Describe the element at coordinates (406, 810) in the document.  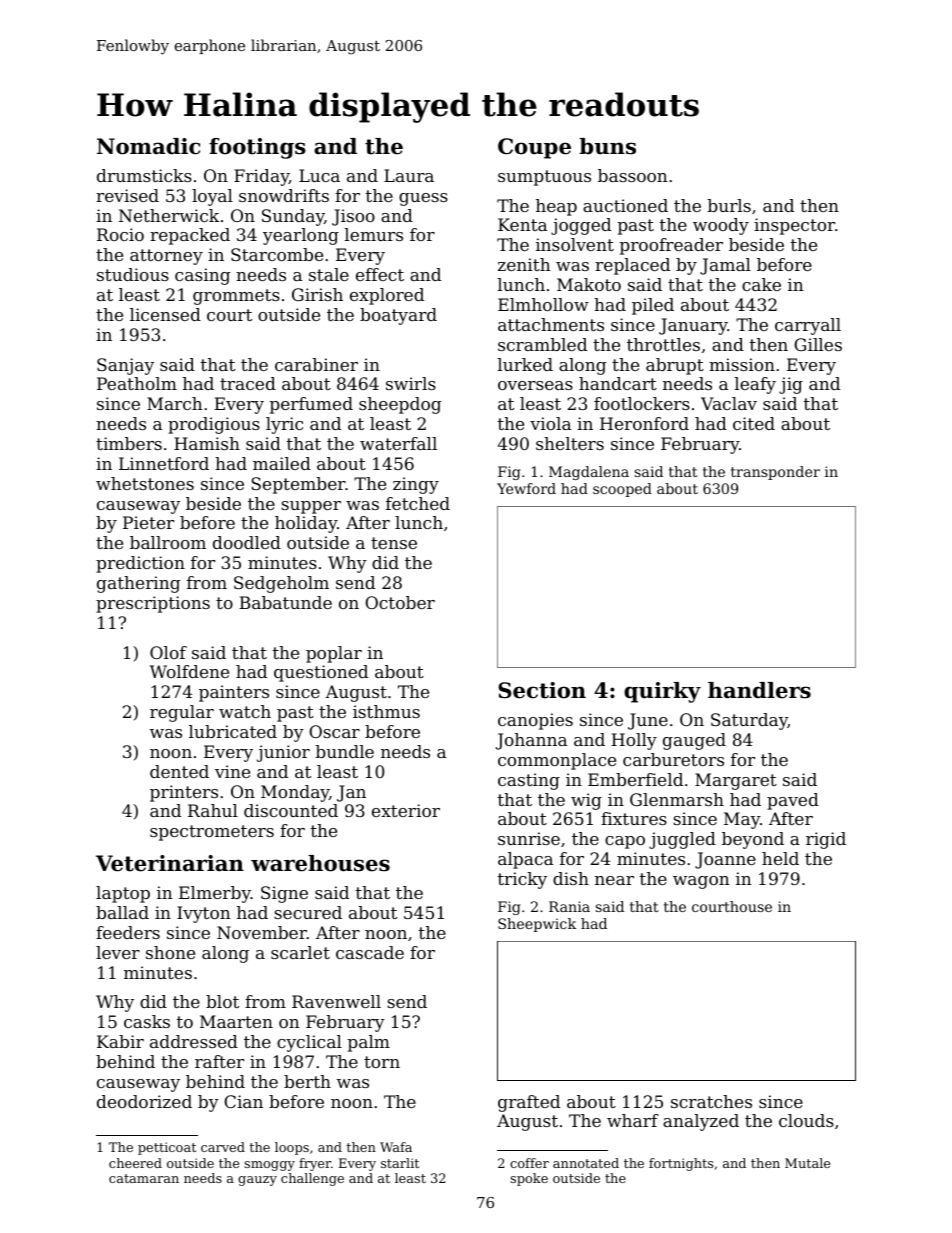
I see `exterior` at that location.
